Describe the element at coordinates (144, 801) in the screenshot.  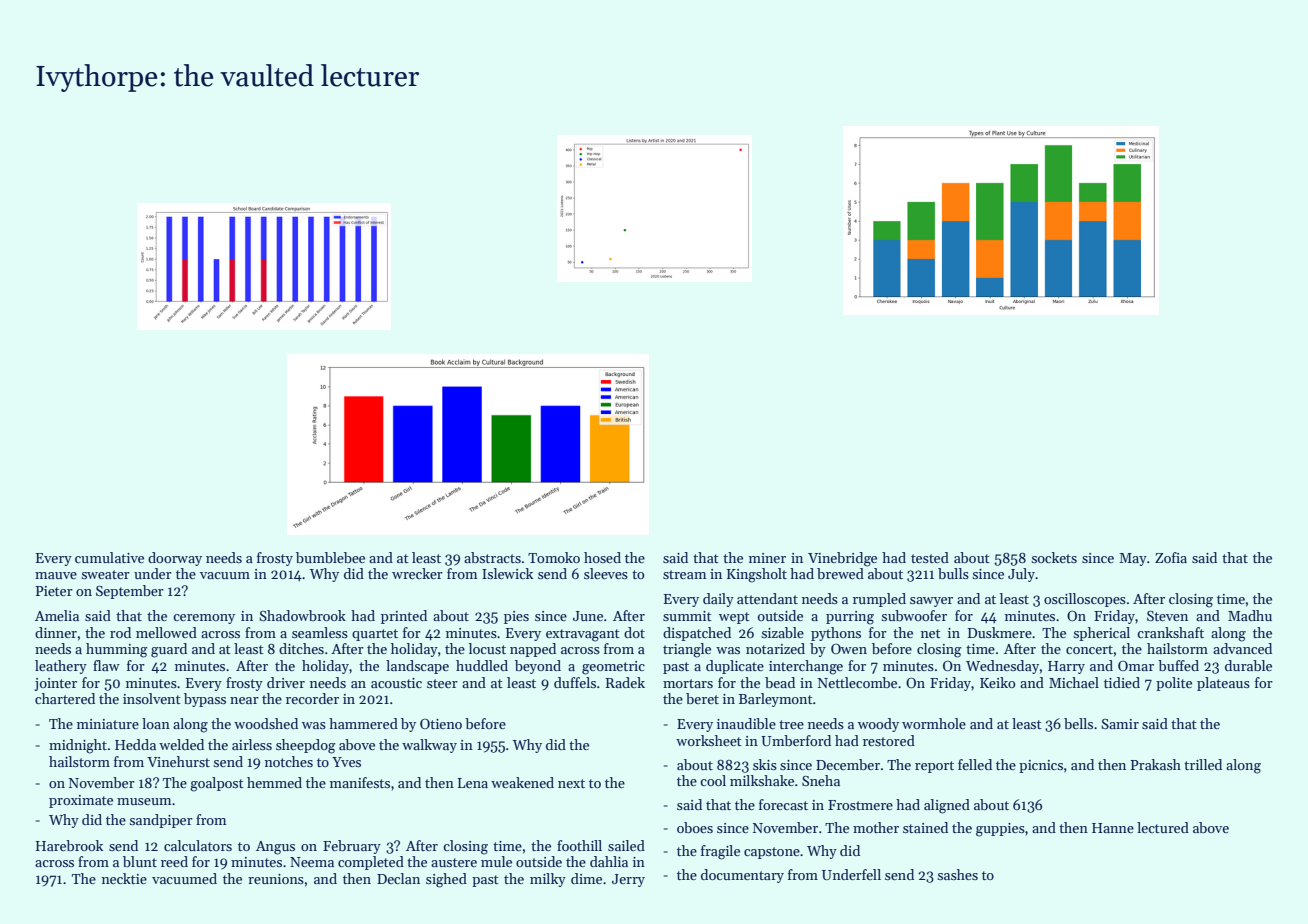
I see `museum` at that location.
